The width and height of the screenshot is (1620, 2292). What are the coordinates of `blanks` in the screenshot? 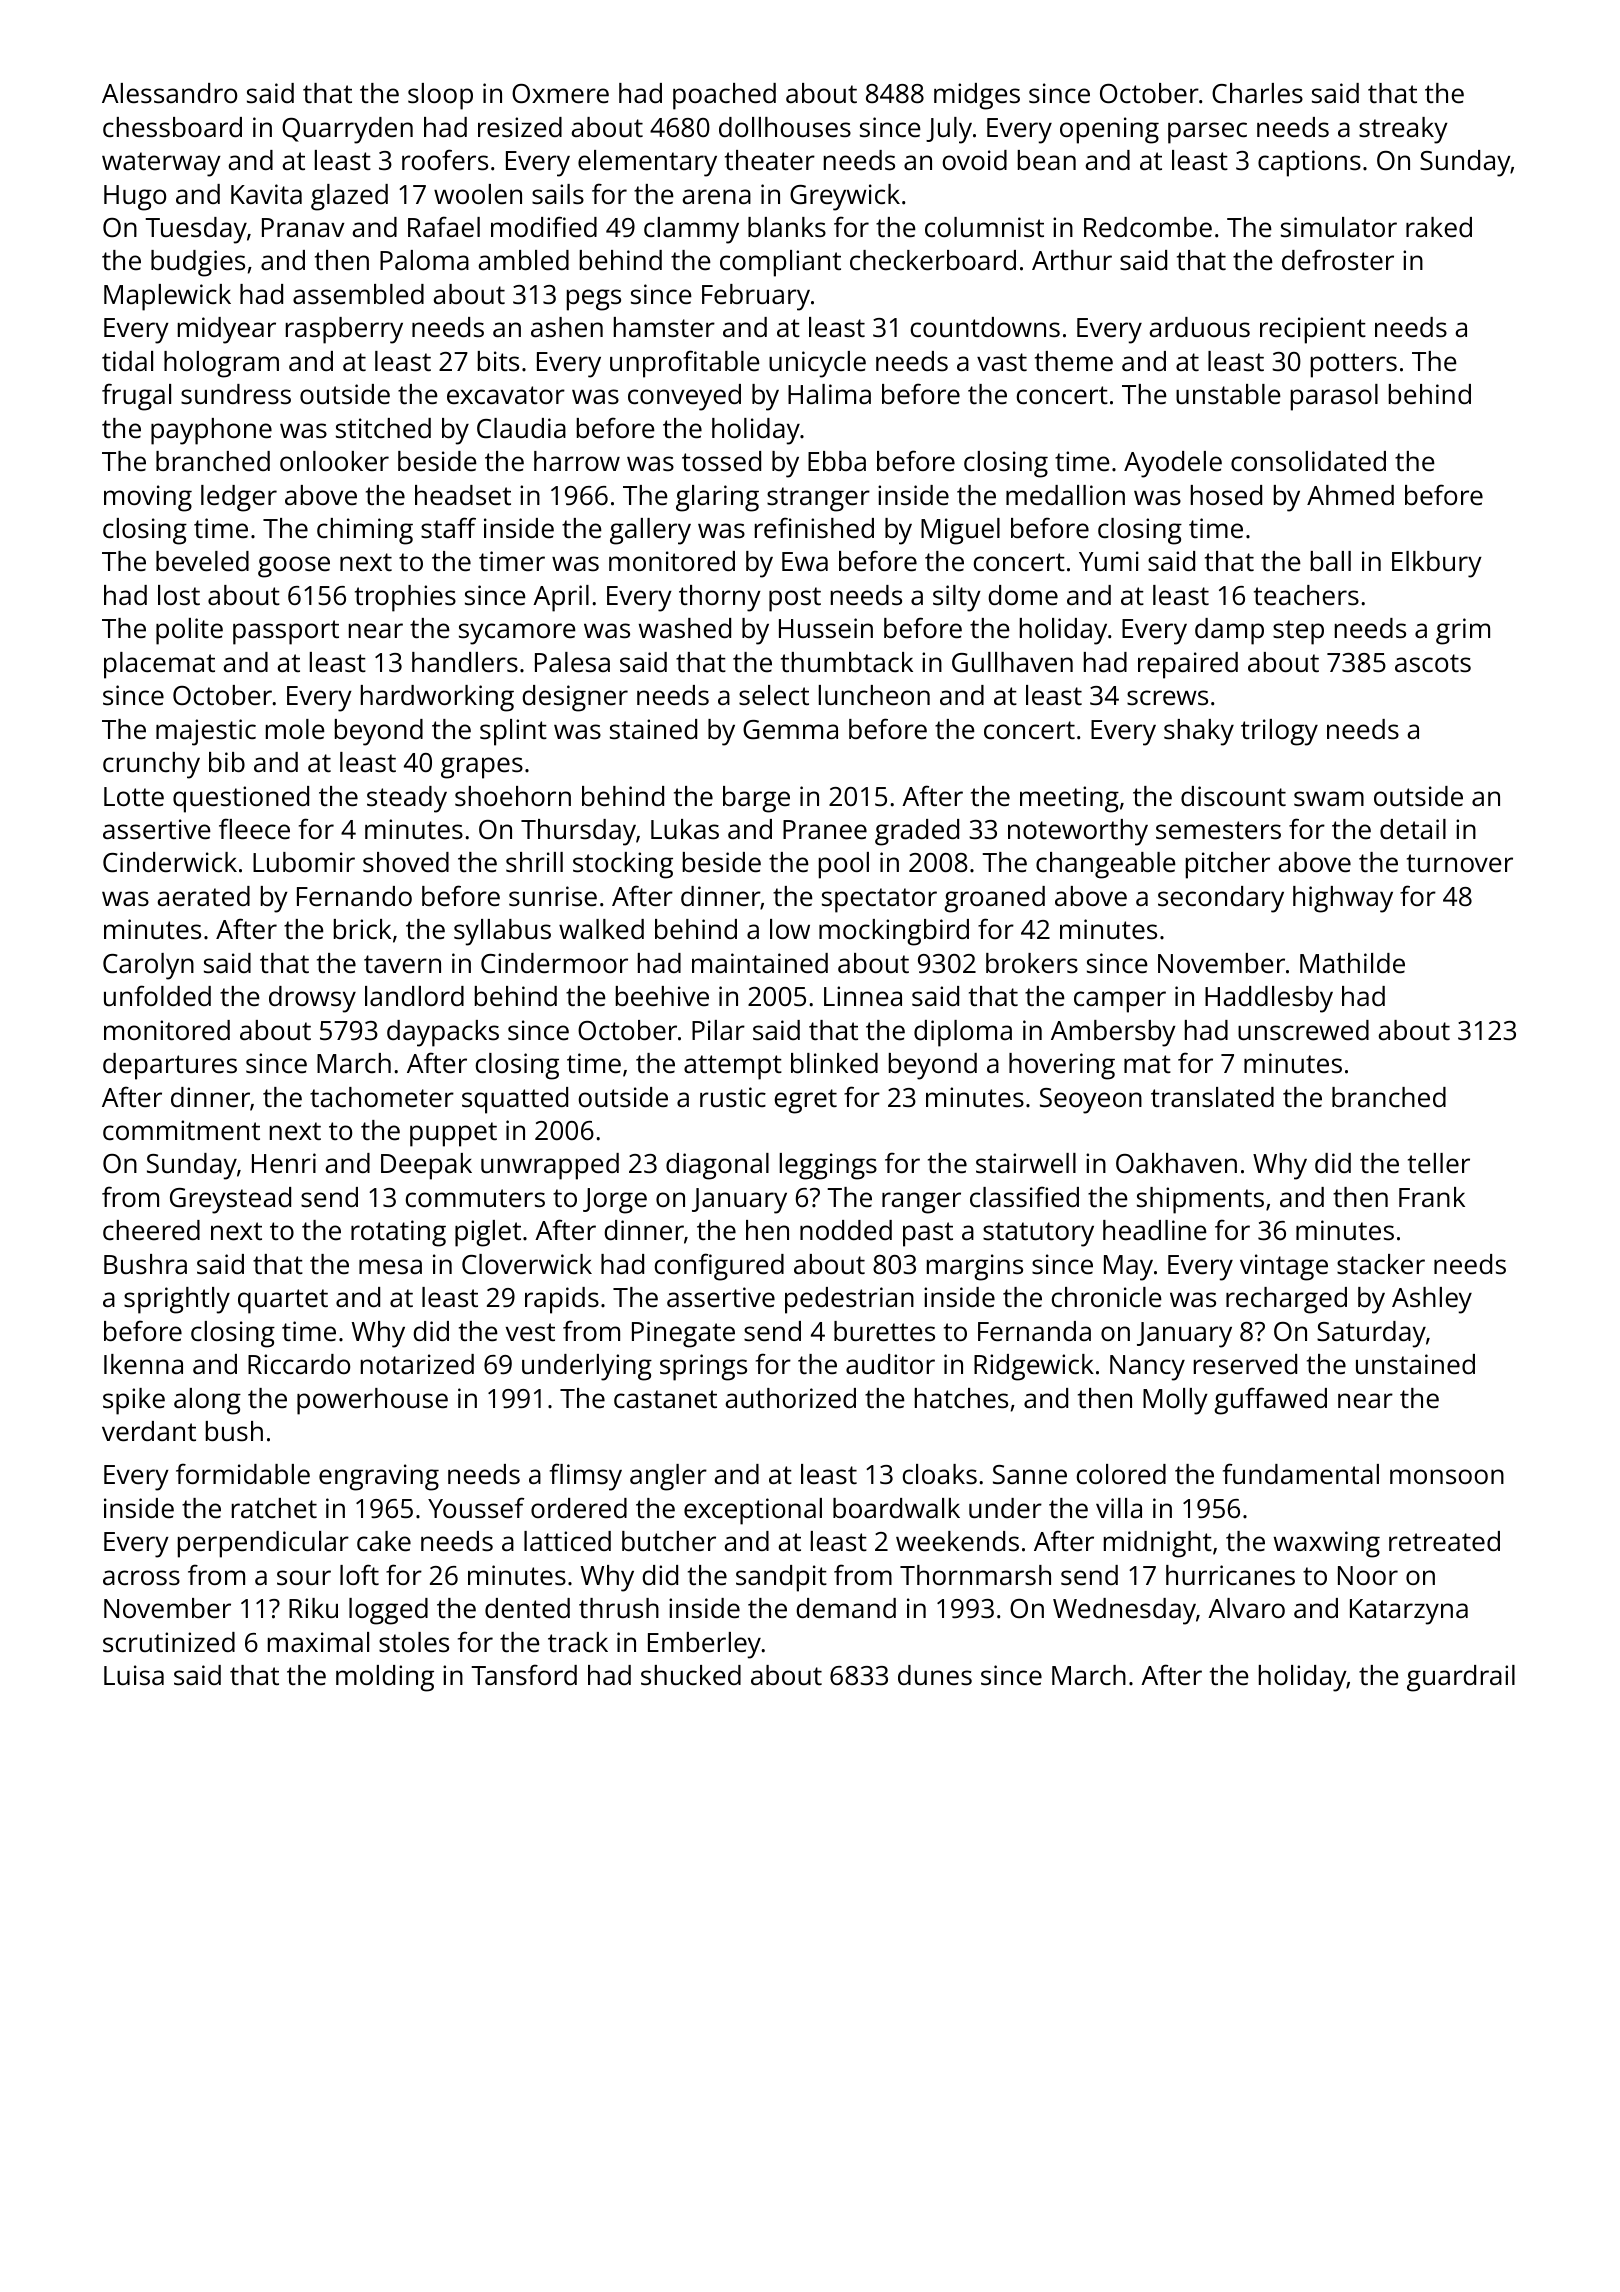 It's located at (787, 227).
